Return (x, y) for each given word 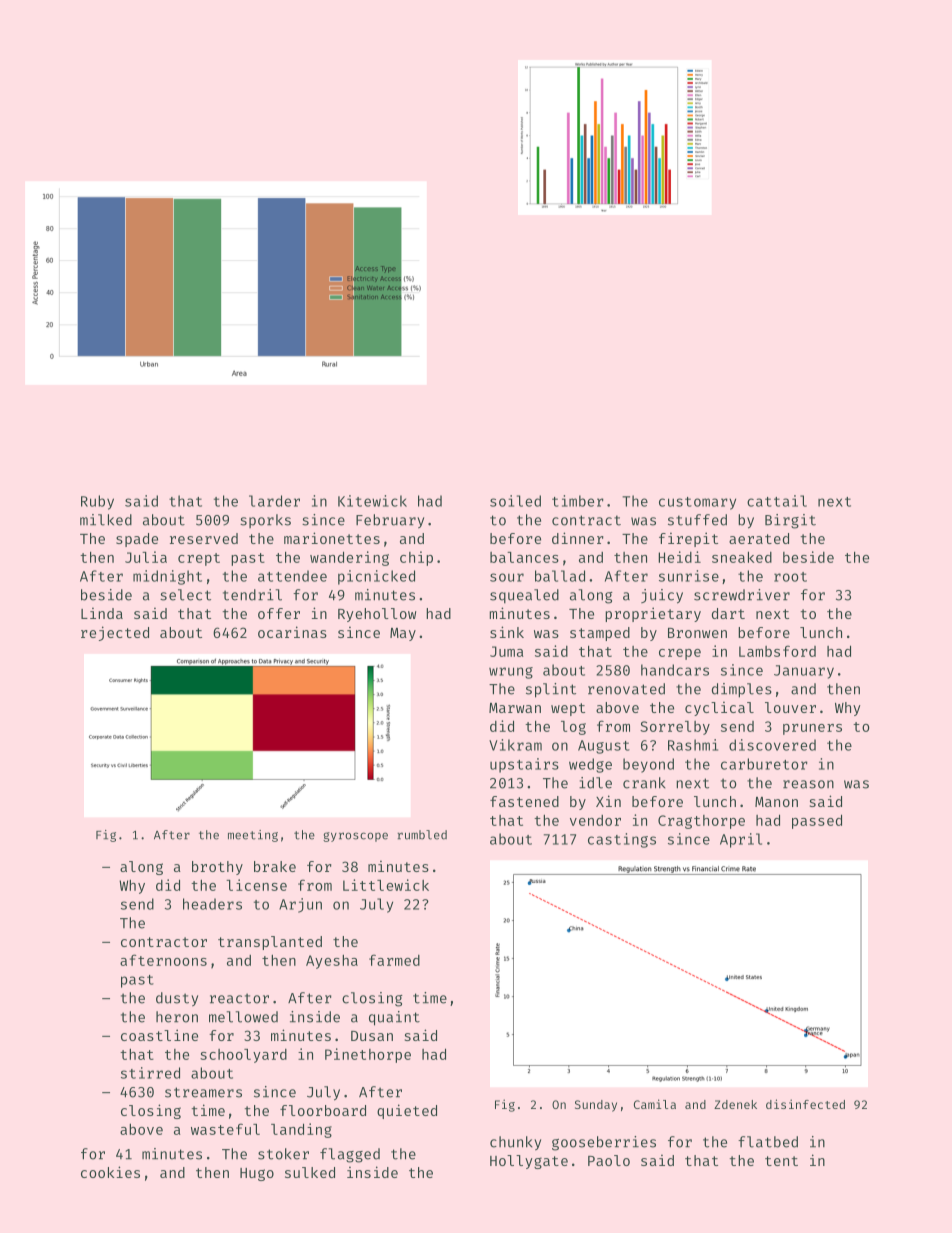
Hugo (257, 1174)
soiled (515, 501)
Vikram (515, 745)
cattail (777, 501)
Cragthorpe (701, 822)
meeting (253, 836)
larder (274, 501)
